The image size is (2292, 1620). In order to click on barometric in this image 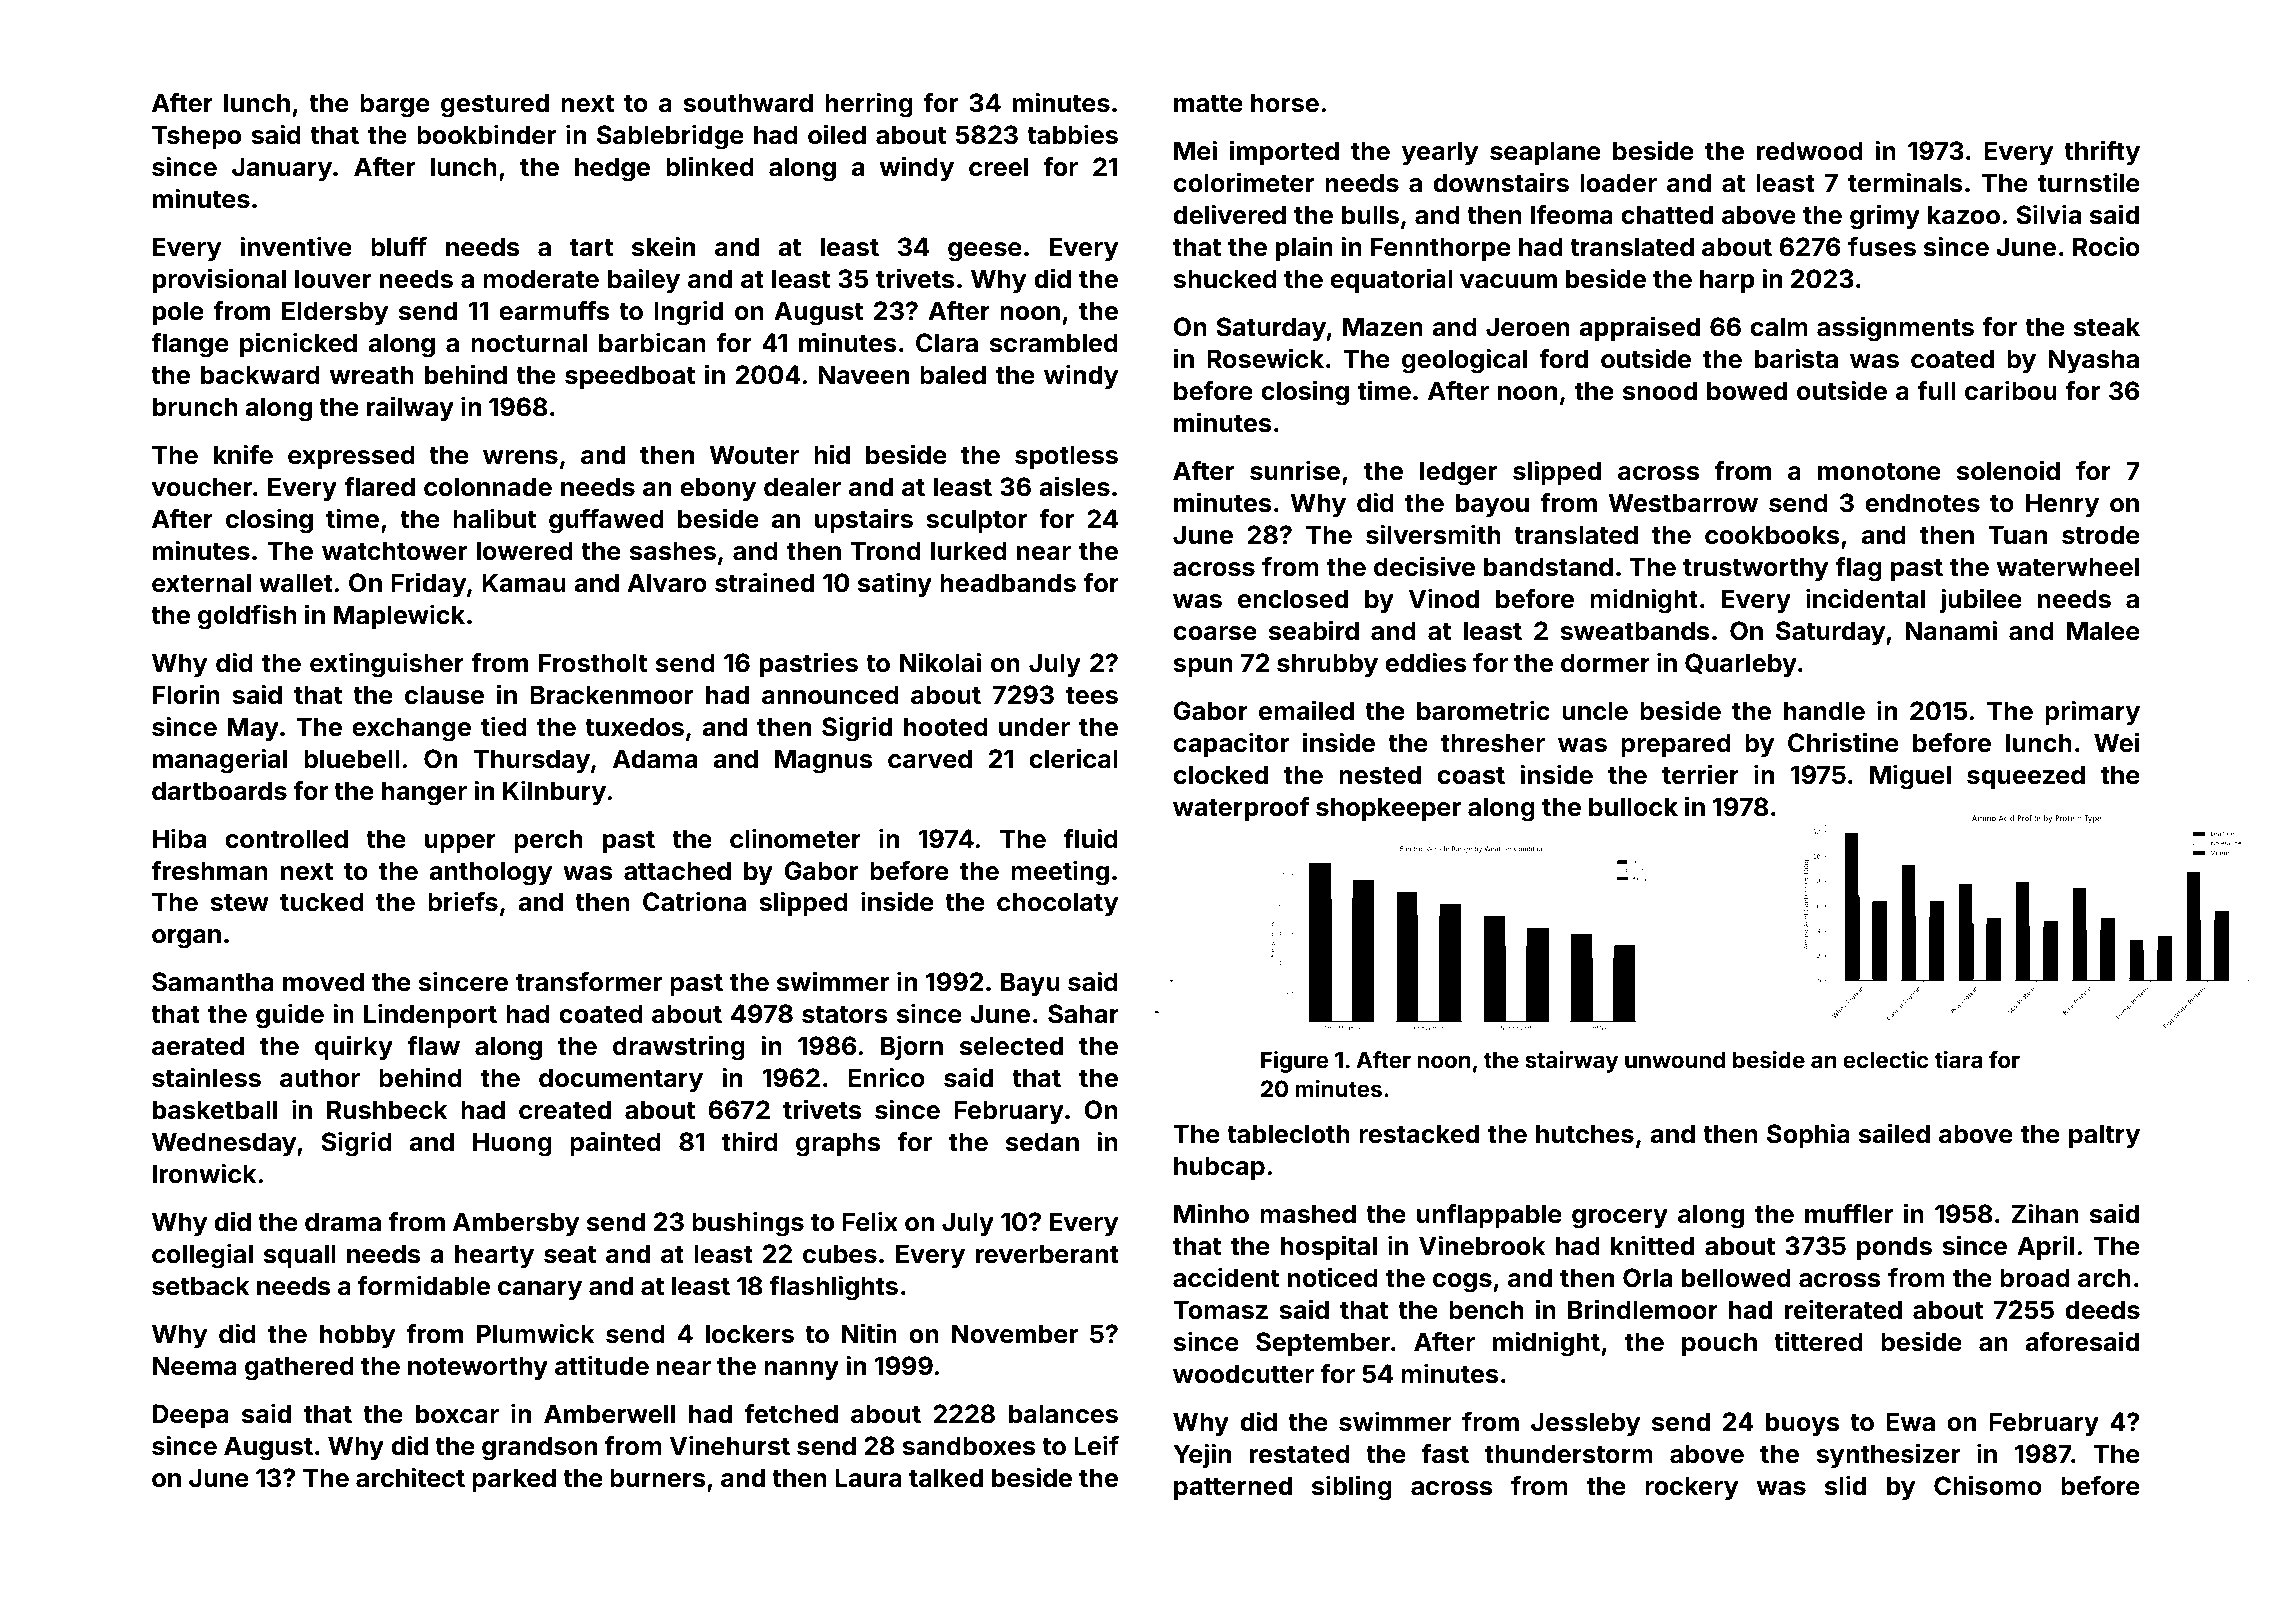, I will do `click(1483, 710)`.
